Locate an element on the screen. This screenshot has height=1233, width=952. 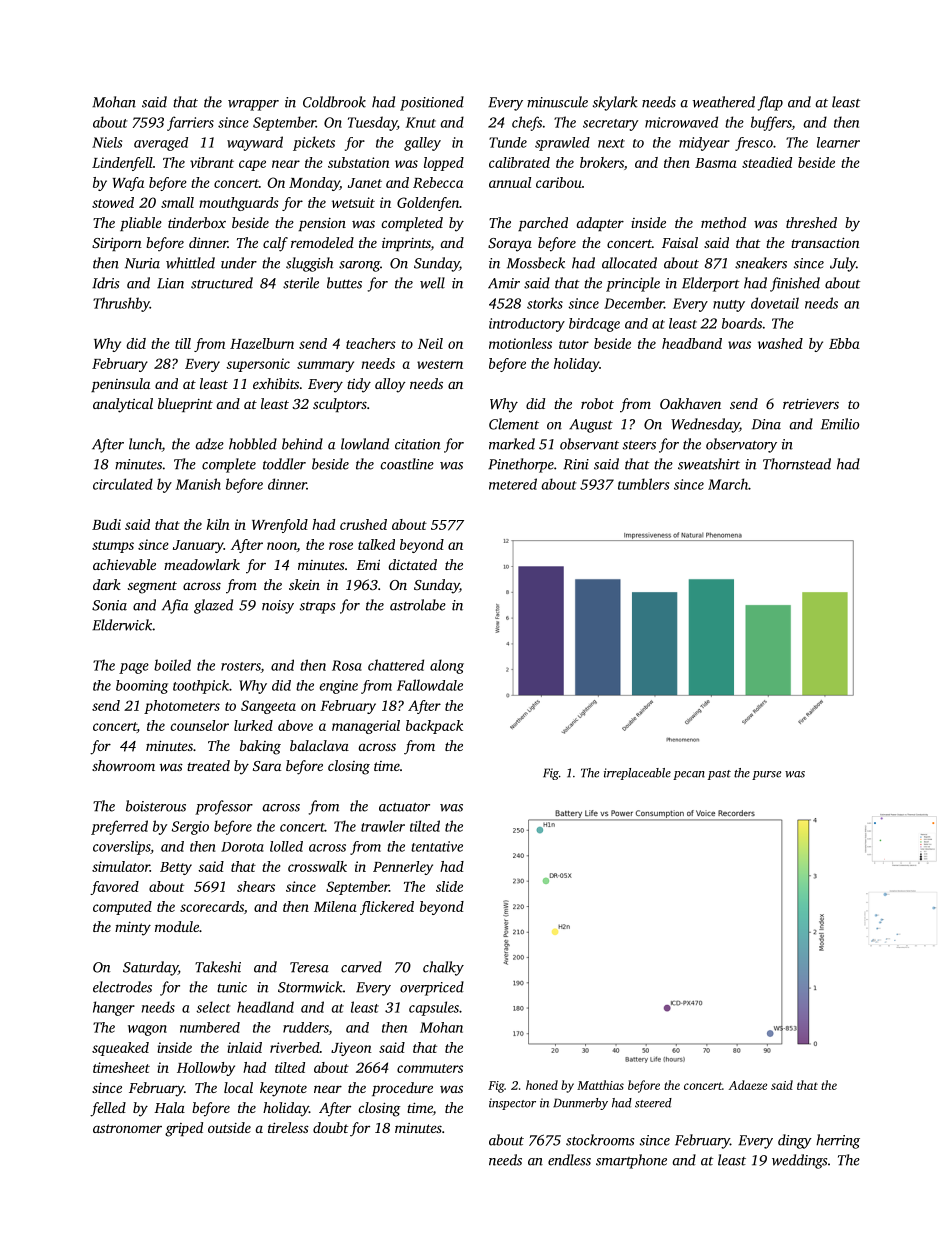
flap is located at coordinates (770, 103).
